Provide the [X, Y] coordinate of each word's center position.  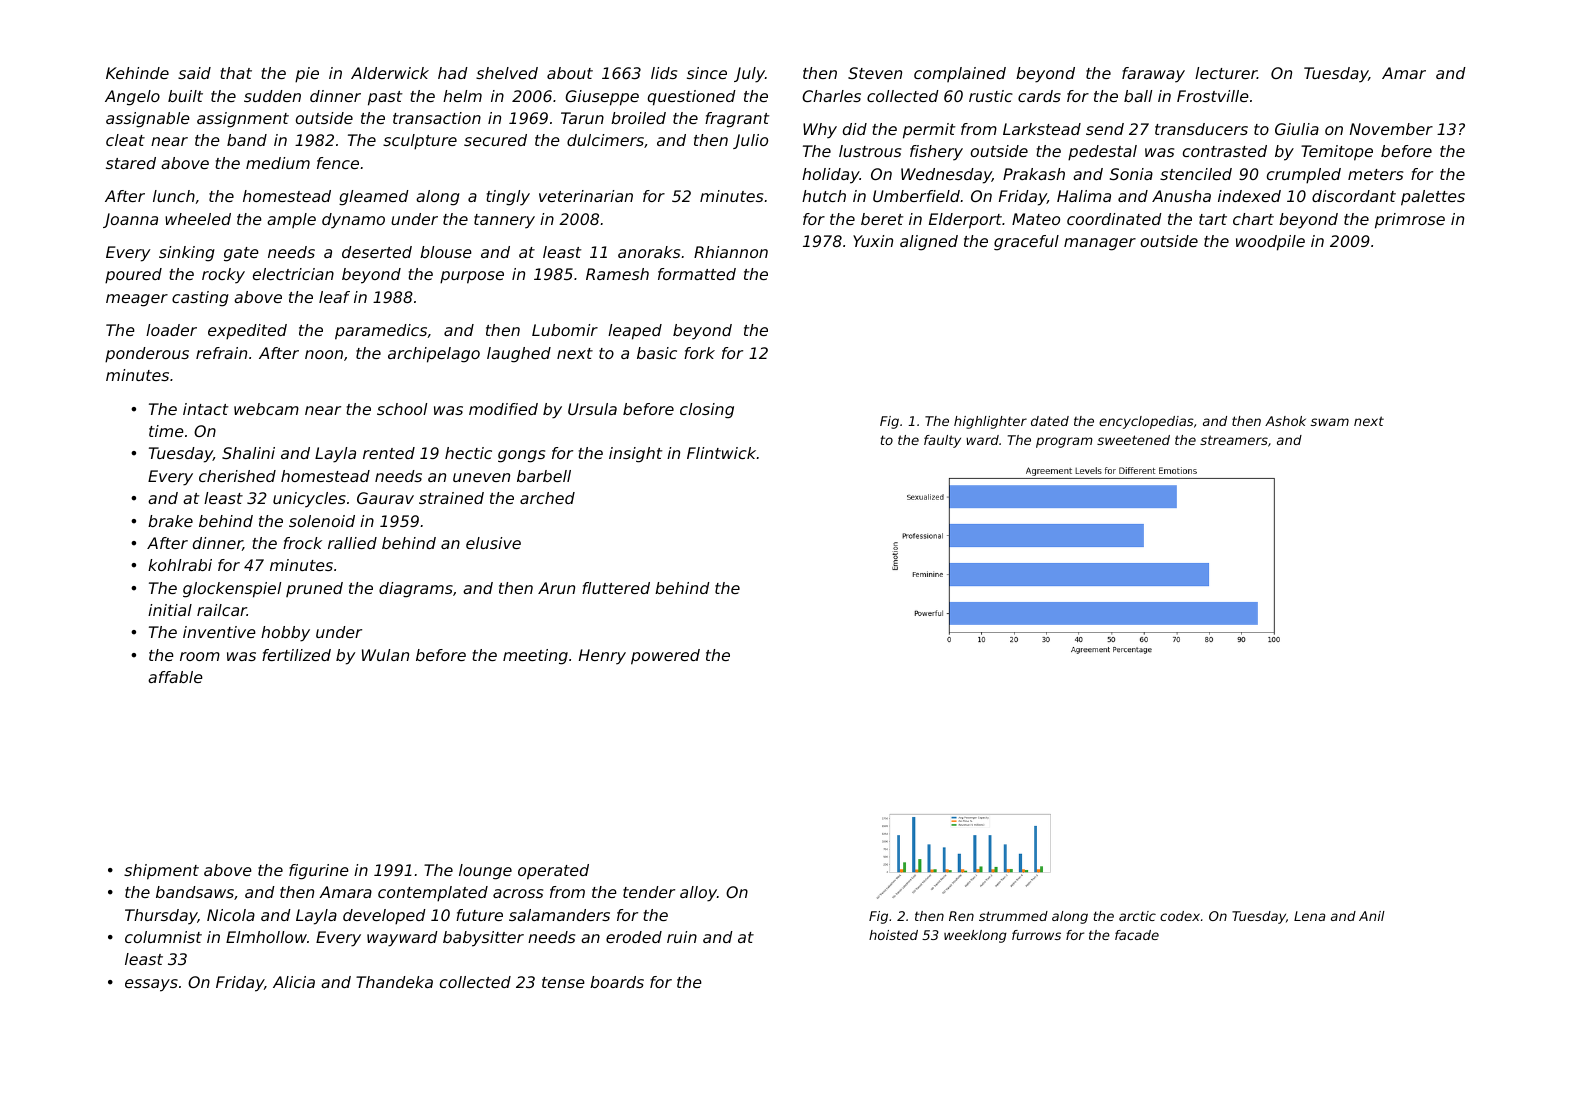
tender [649, 892]
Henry [602, 657]
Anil [1372, 916]
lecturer [1226, 73]
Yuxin [873, 241]
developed [384, 917]
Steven [875, 73]
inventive [219, 632]
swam [1330, 422]
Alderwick [390, 73]
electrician [293, 274]
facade [1137, 935]
